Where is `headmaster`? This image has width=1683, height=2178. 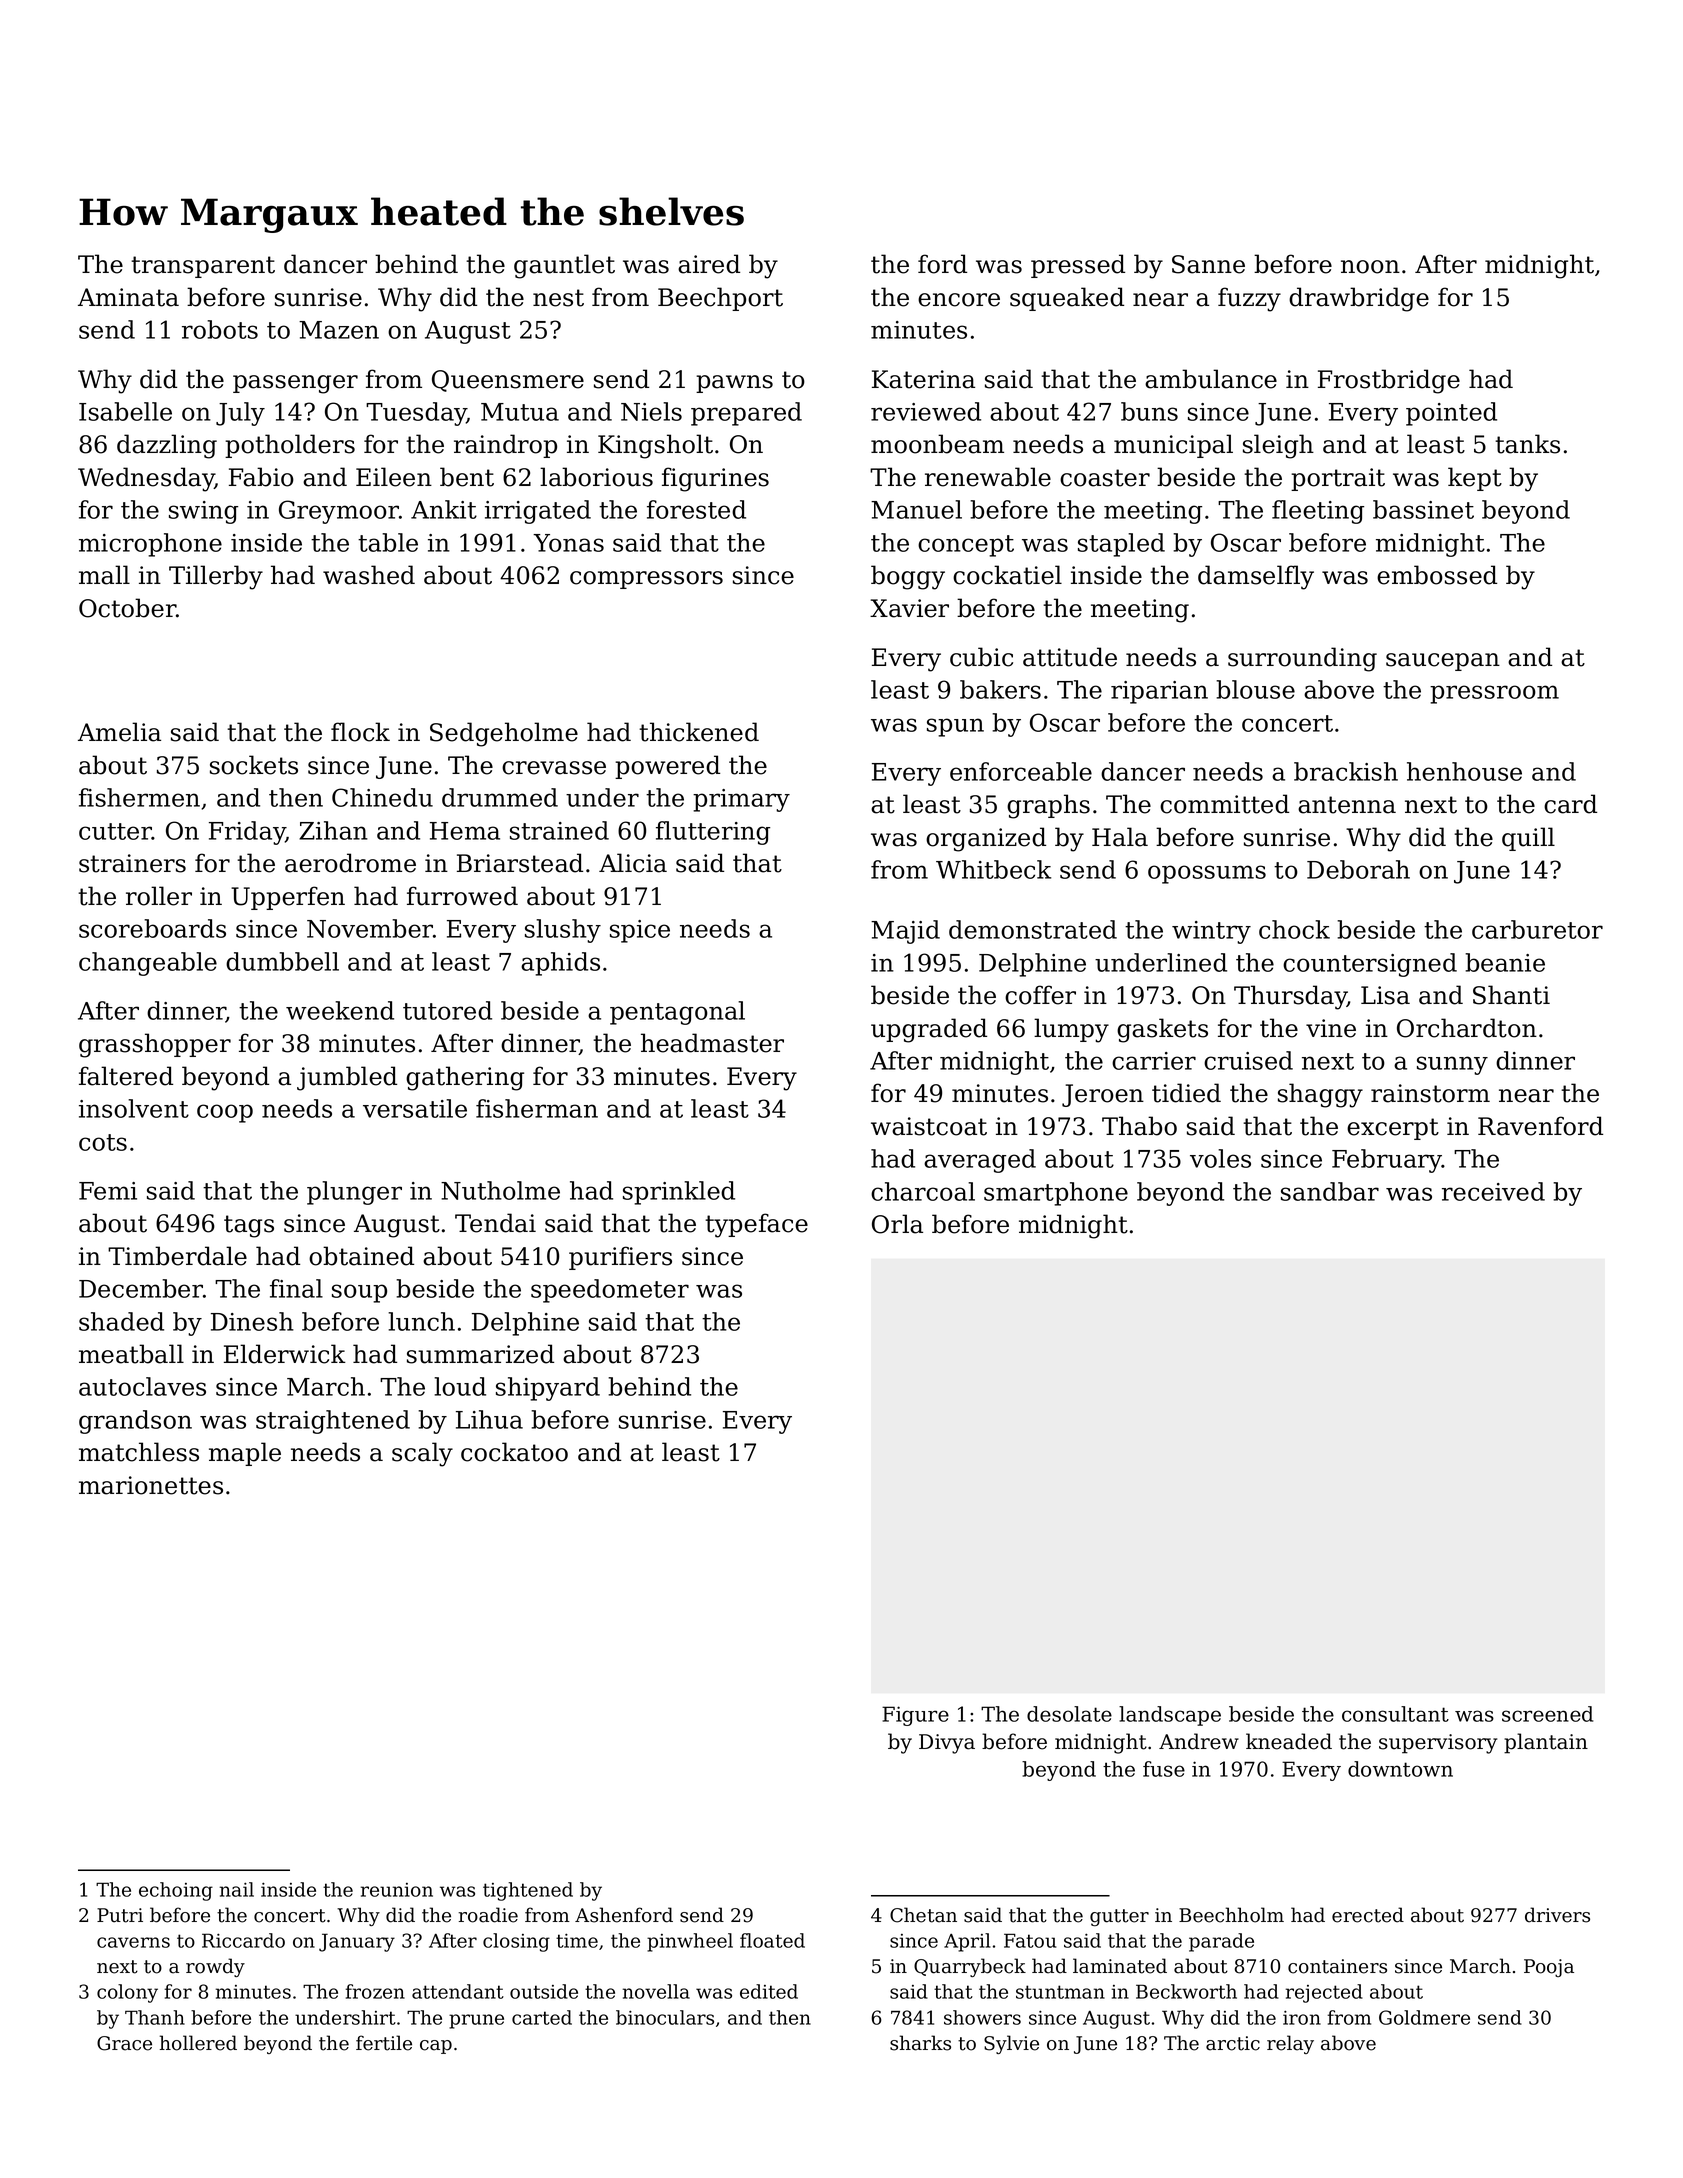 headmaster is located at coordinates (712, 1043).
